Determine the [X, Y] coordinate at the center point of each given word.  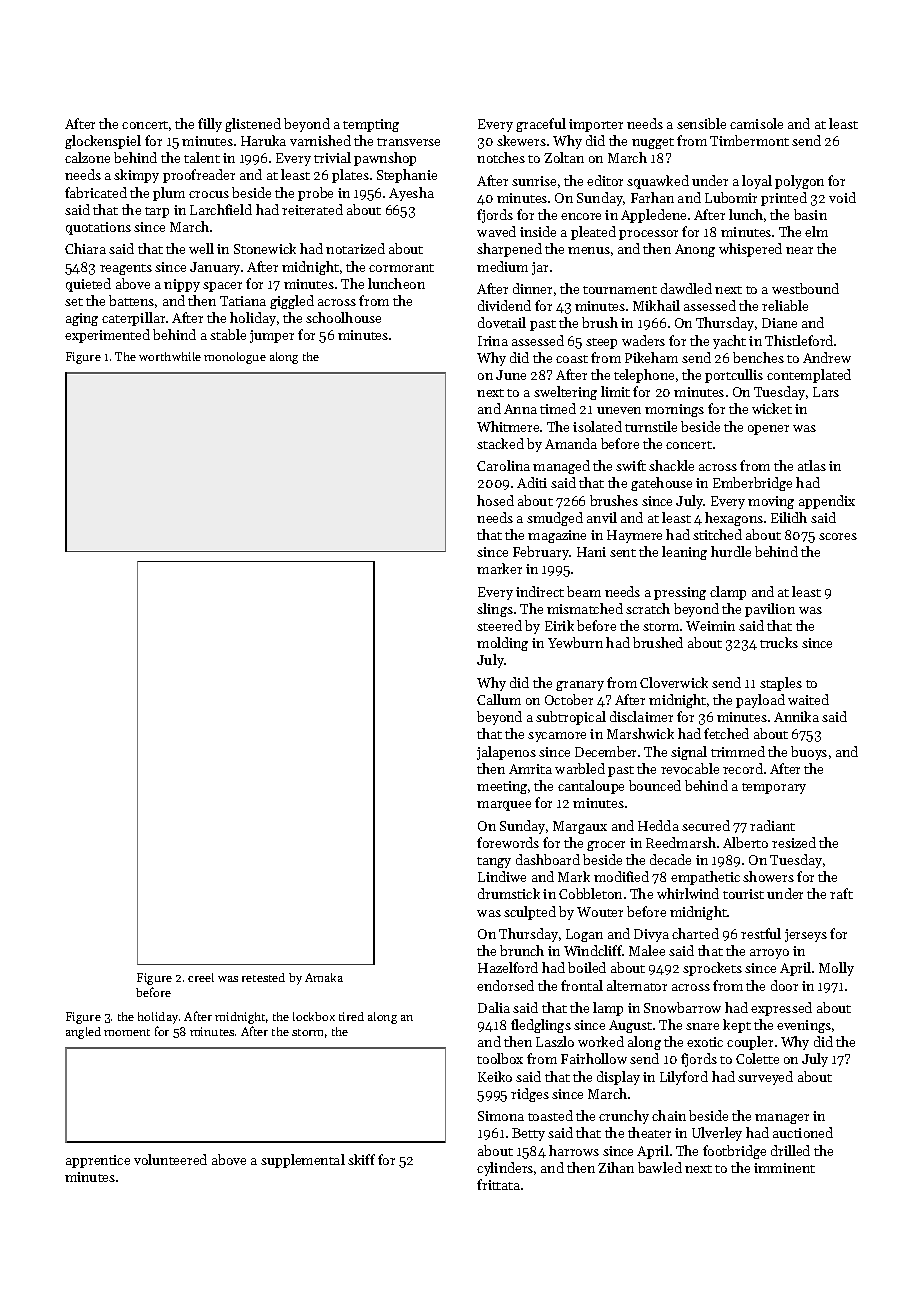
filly [210, 125]
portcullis [734, 376]
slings [495, 610]
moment [127, 1032]
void [842, 197]
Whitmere [508, 426]
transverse [408, 142]
